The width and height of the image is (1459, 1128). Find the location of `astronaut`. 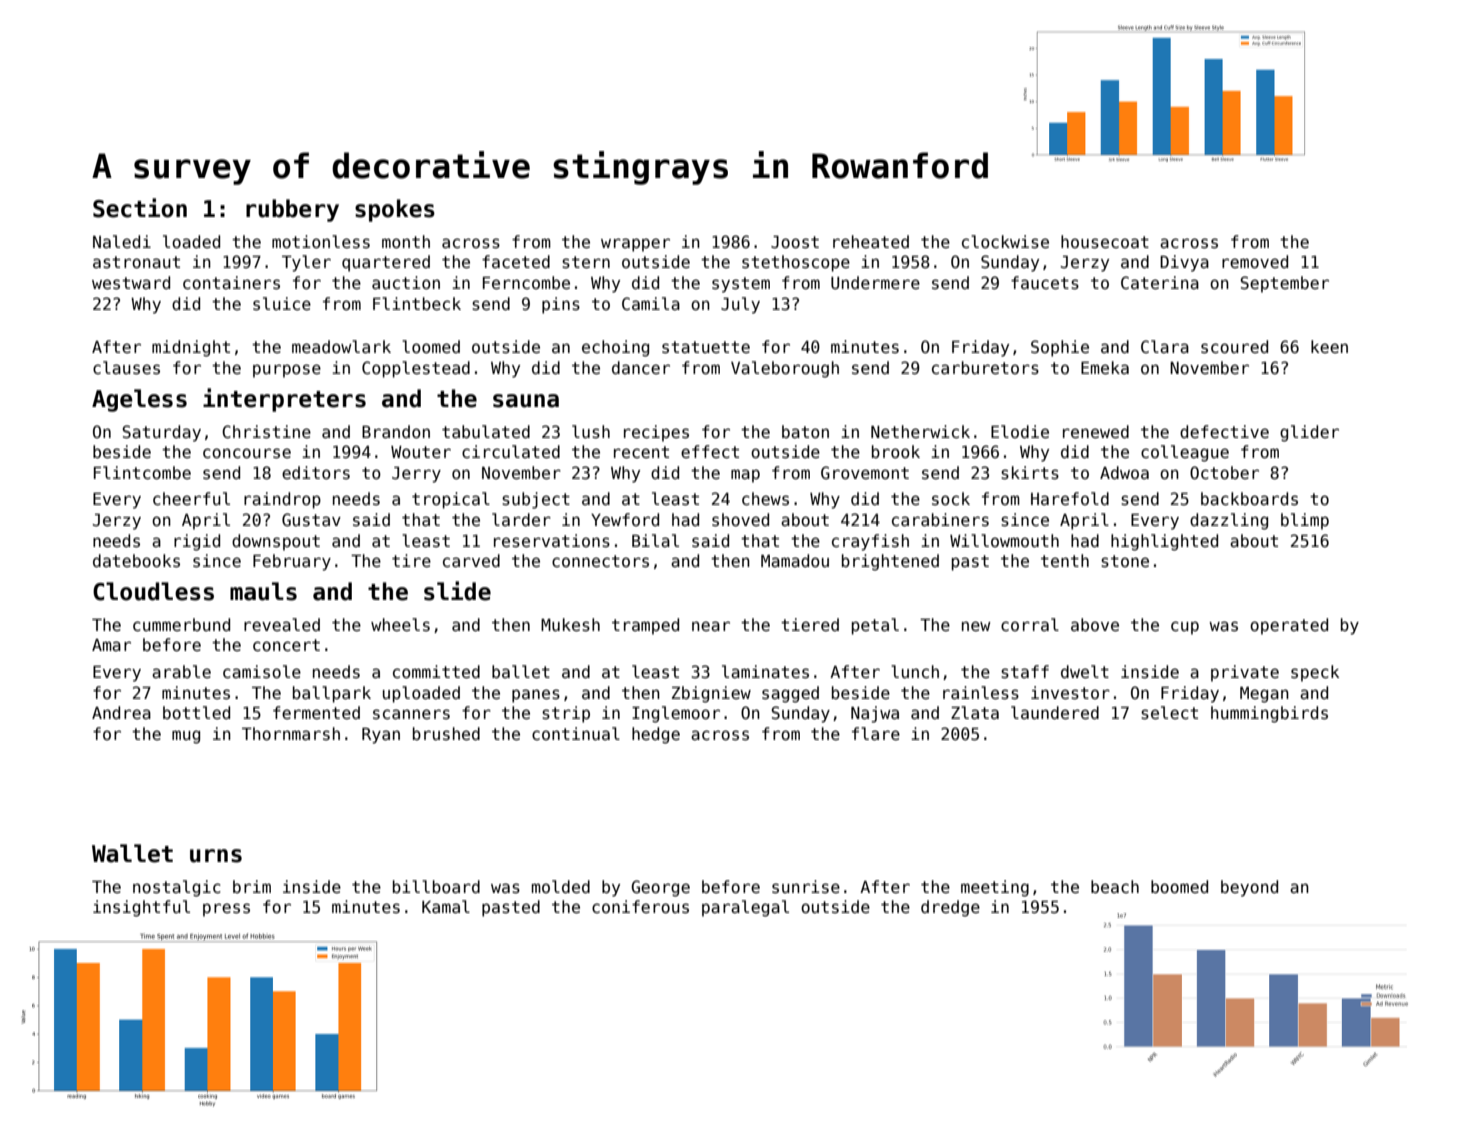

astronaut is located at coordinates (136, 262).
